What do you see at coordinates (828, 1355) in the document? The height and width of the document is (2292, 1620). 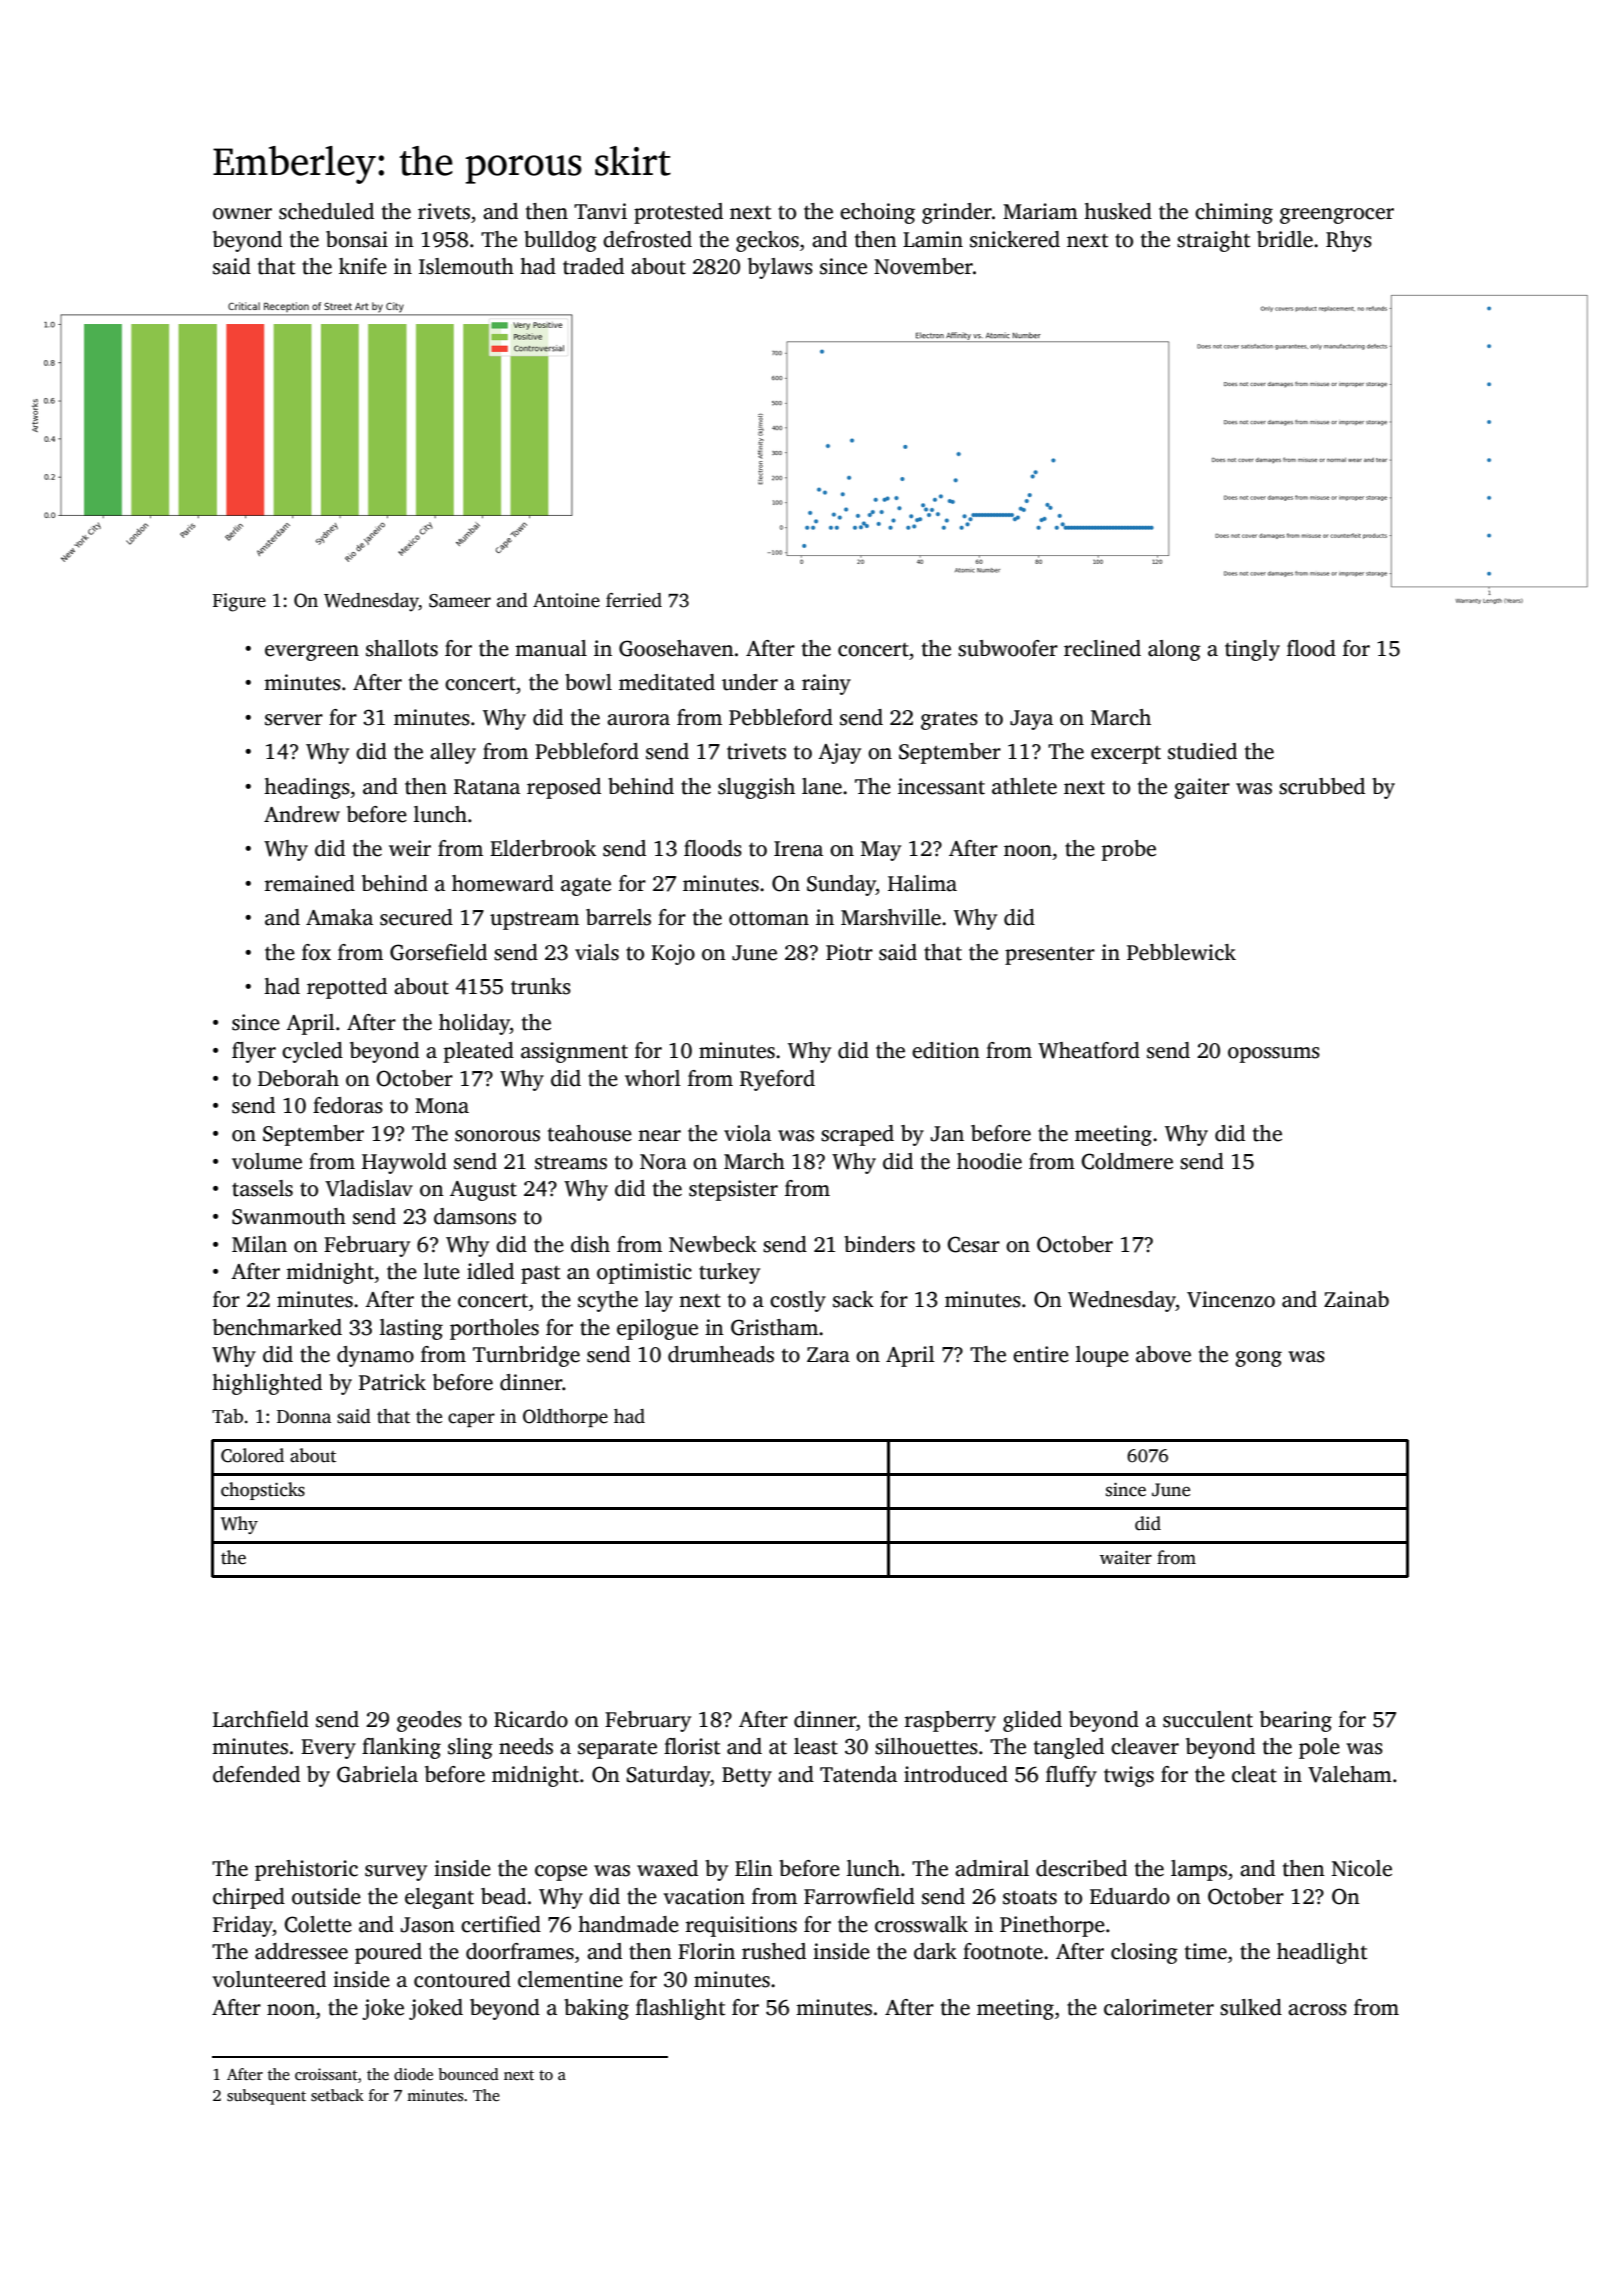 I see `Zara` at bounding box center [828, 1355].
